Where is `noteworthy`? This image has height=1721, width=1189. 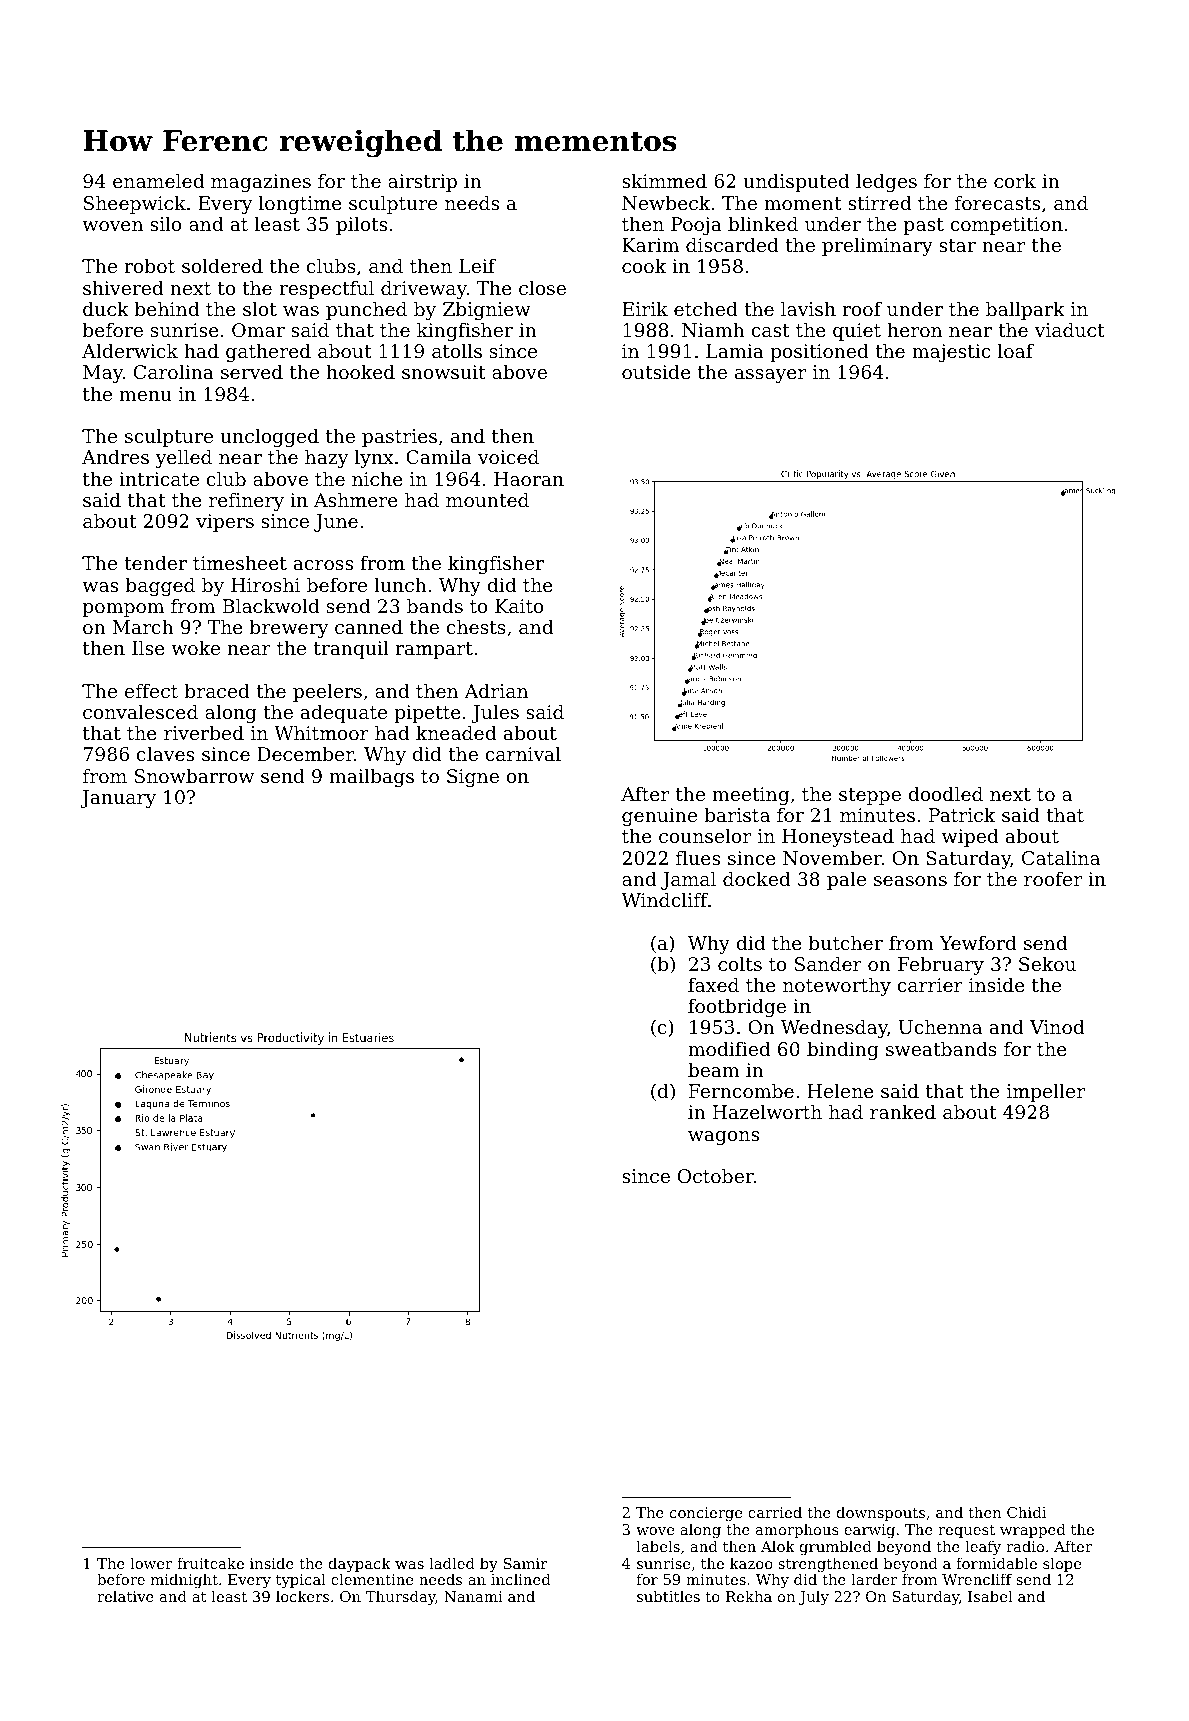
noteworthy is located at coordinates (837, 986).
